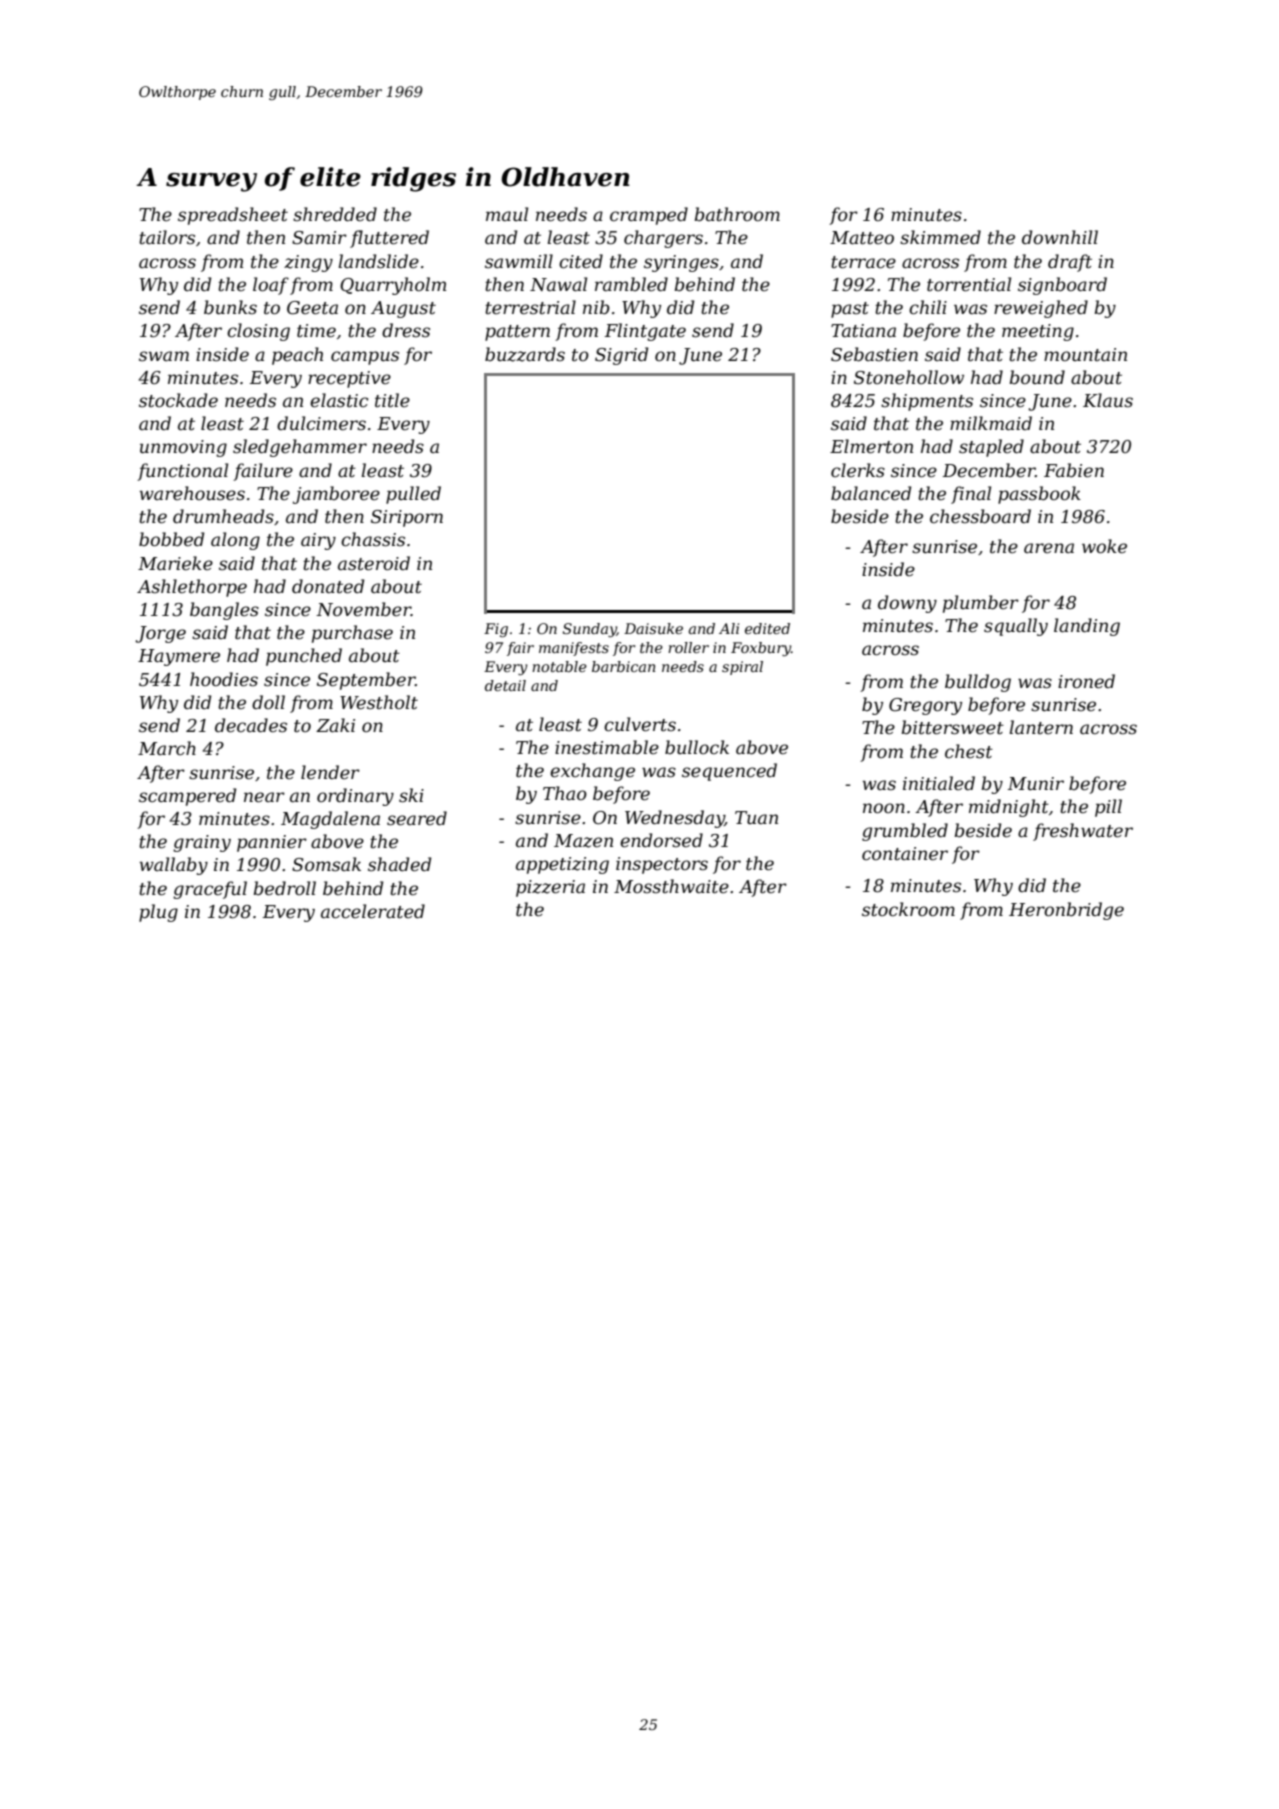 The width and height of the screenshot is (1279, 1809). I want to click on March, so click(167, 748).
